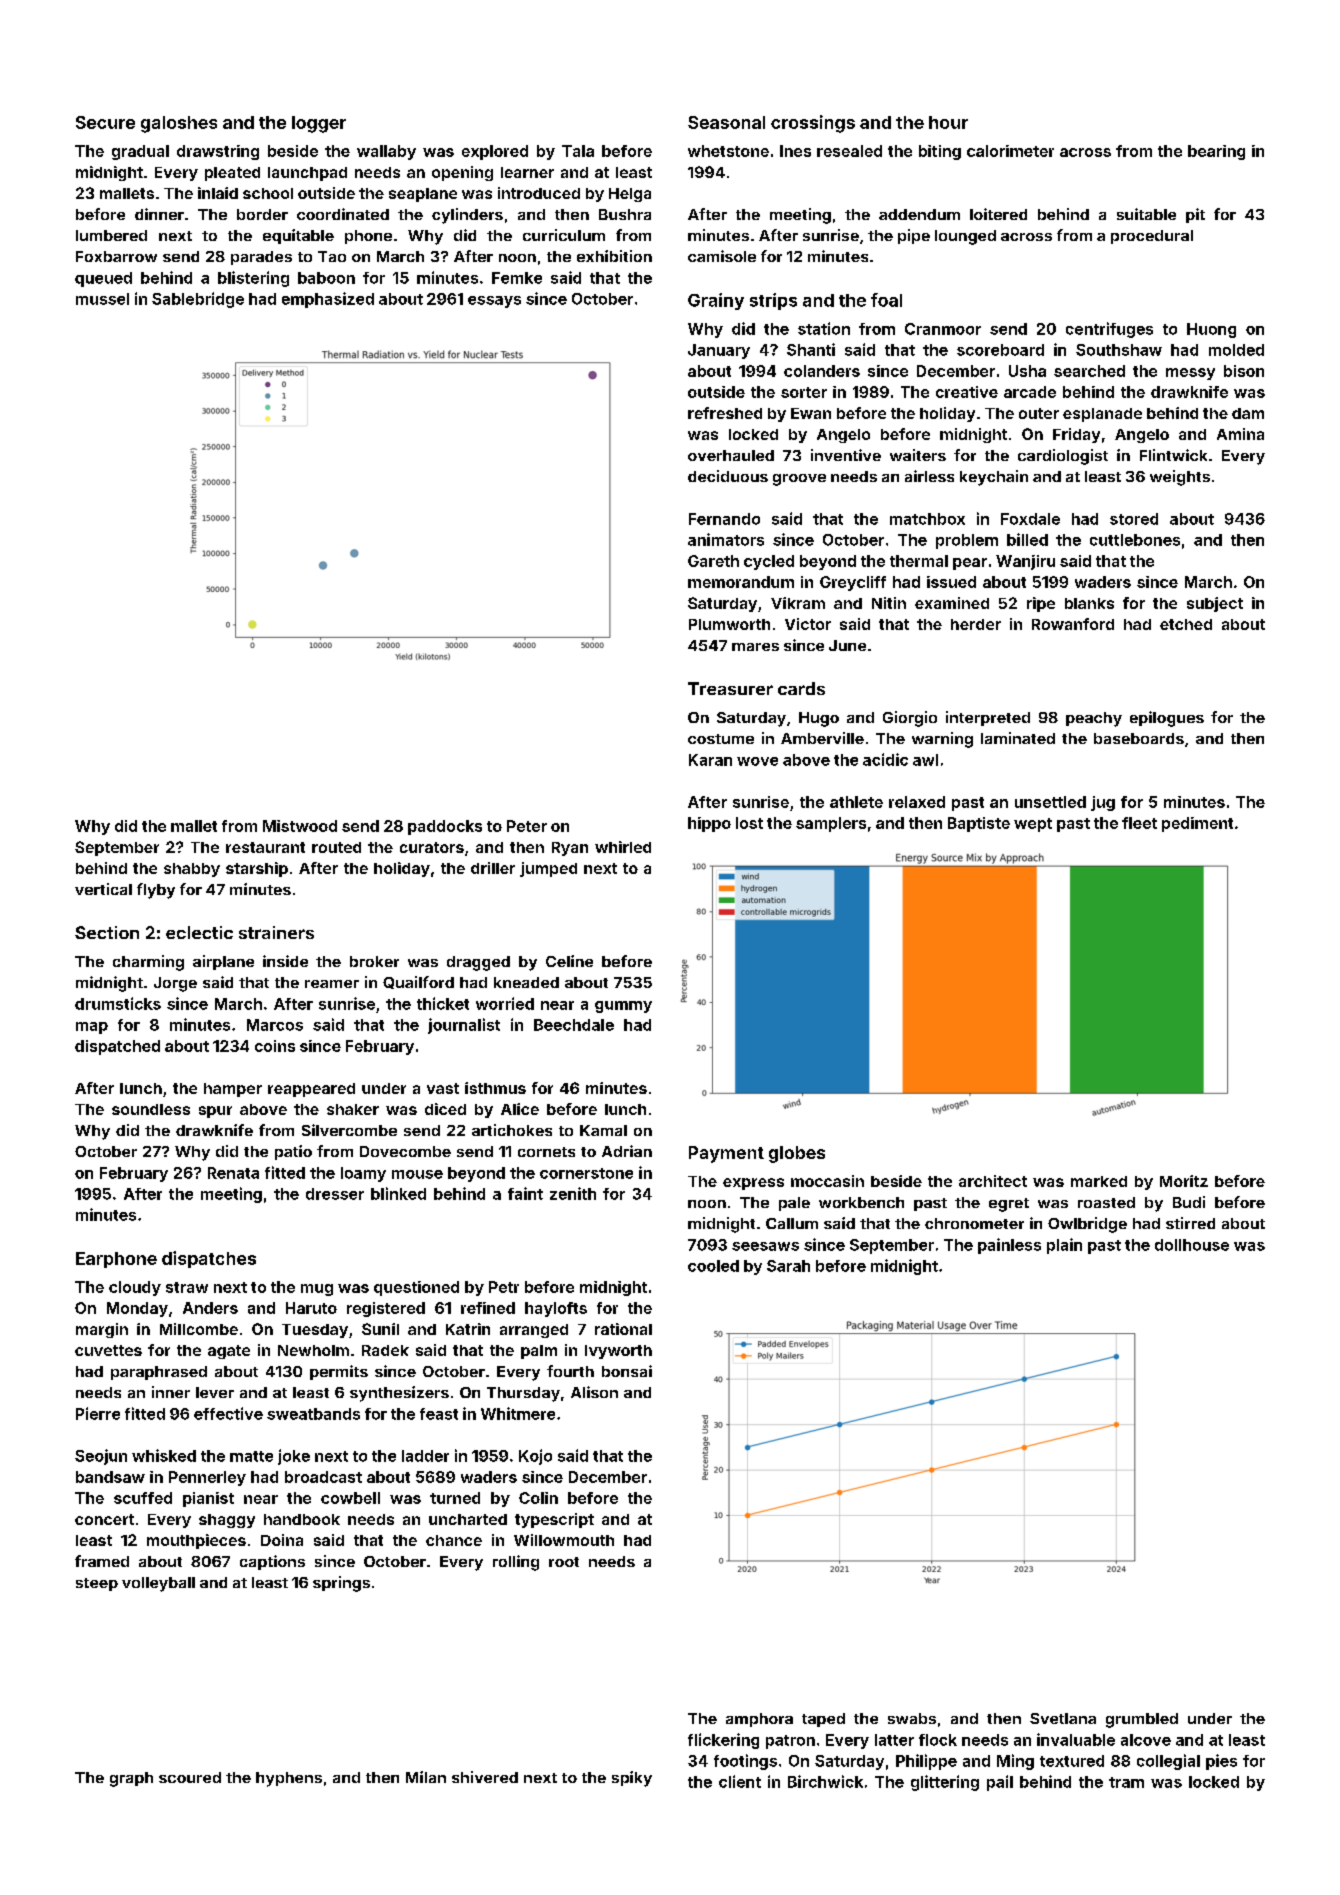 This screenshot has width=1340, height=1895. What do you see at coordinates (97, 1584) in the screenshot?
I see `steep` at bounding box center [97, 1584].
